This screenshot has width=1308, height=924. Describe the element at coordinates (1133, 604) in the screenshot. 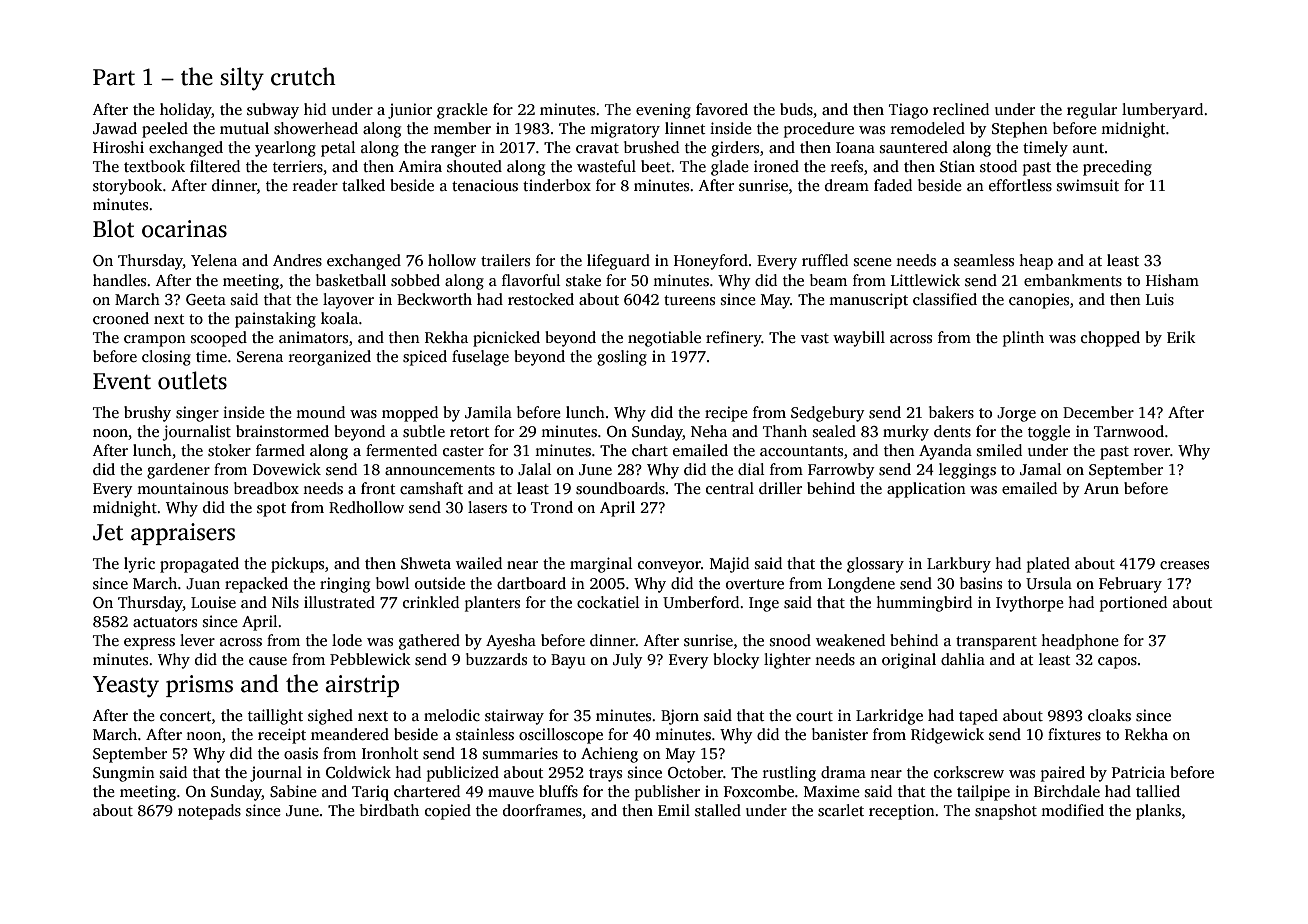

I see `portioned` at that location.
